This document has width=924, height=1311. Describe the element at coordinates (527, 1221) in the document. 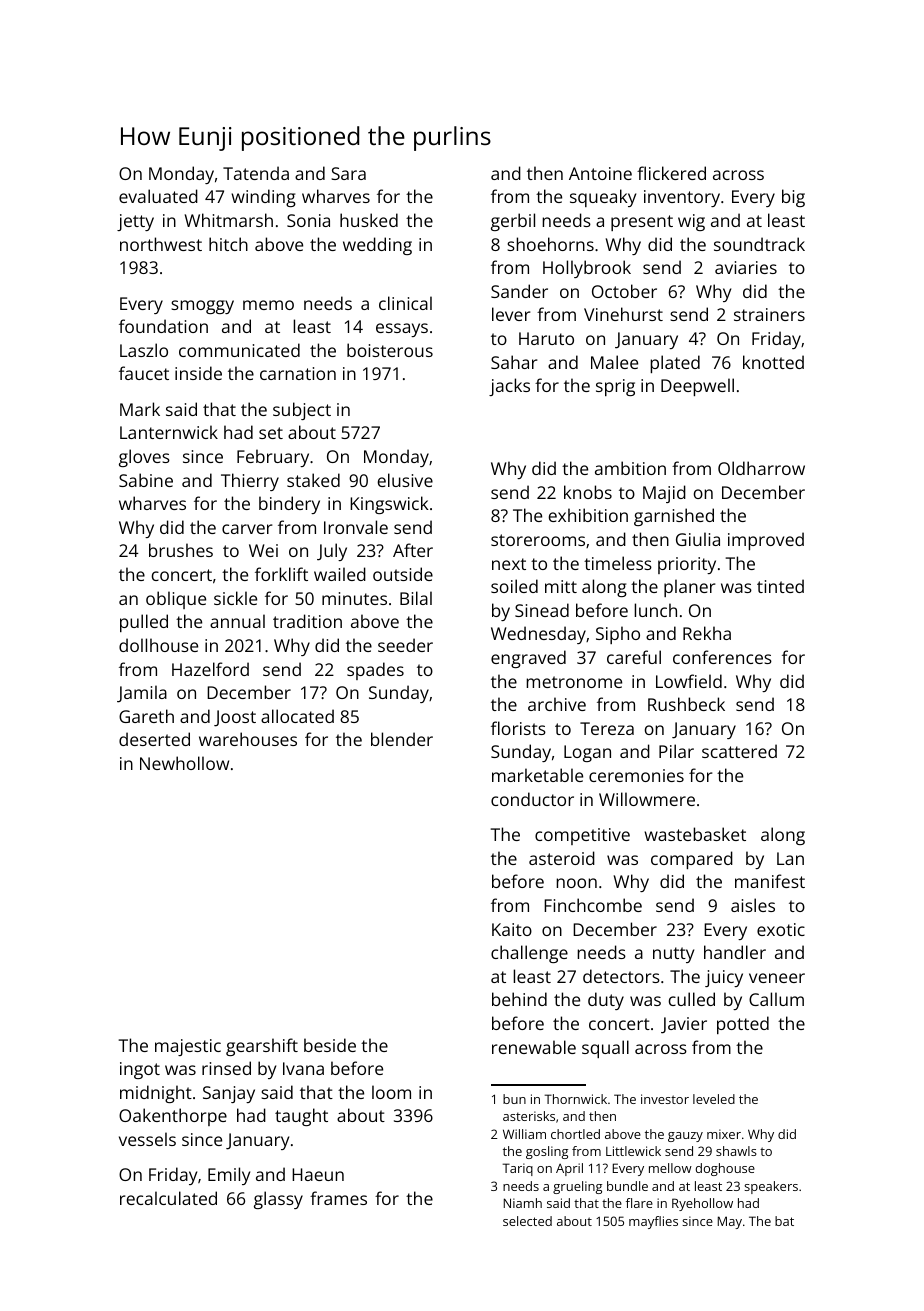

I see `selected` at that location.
